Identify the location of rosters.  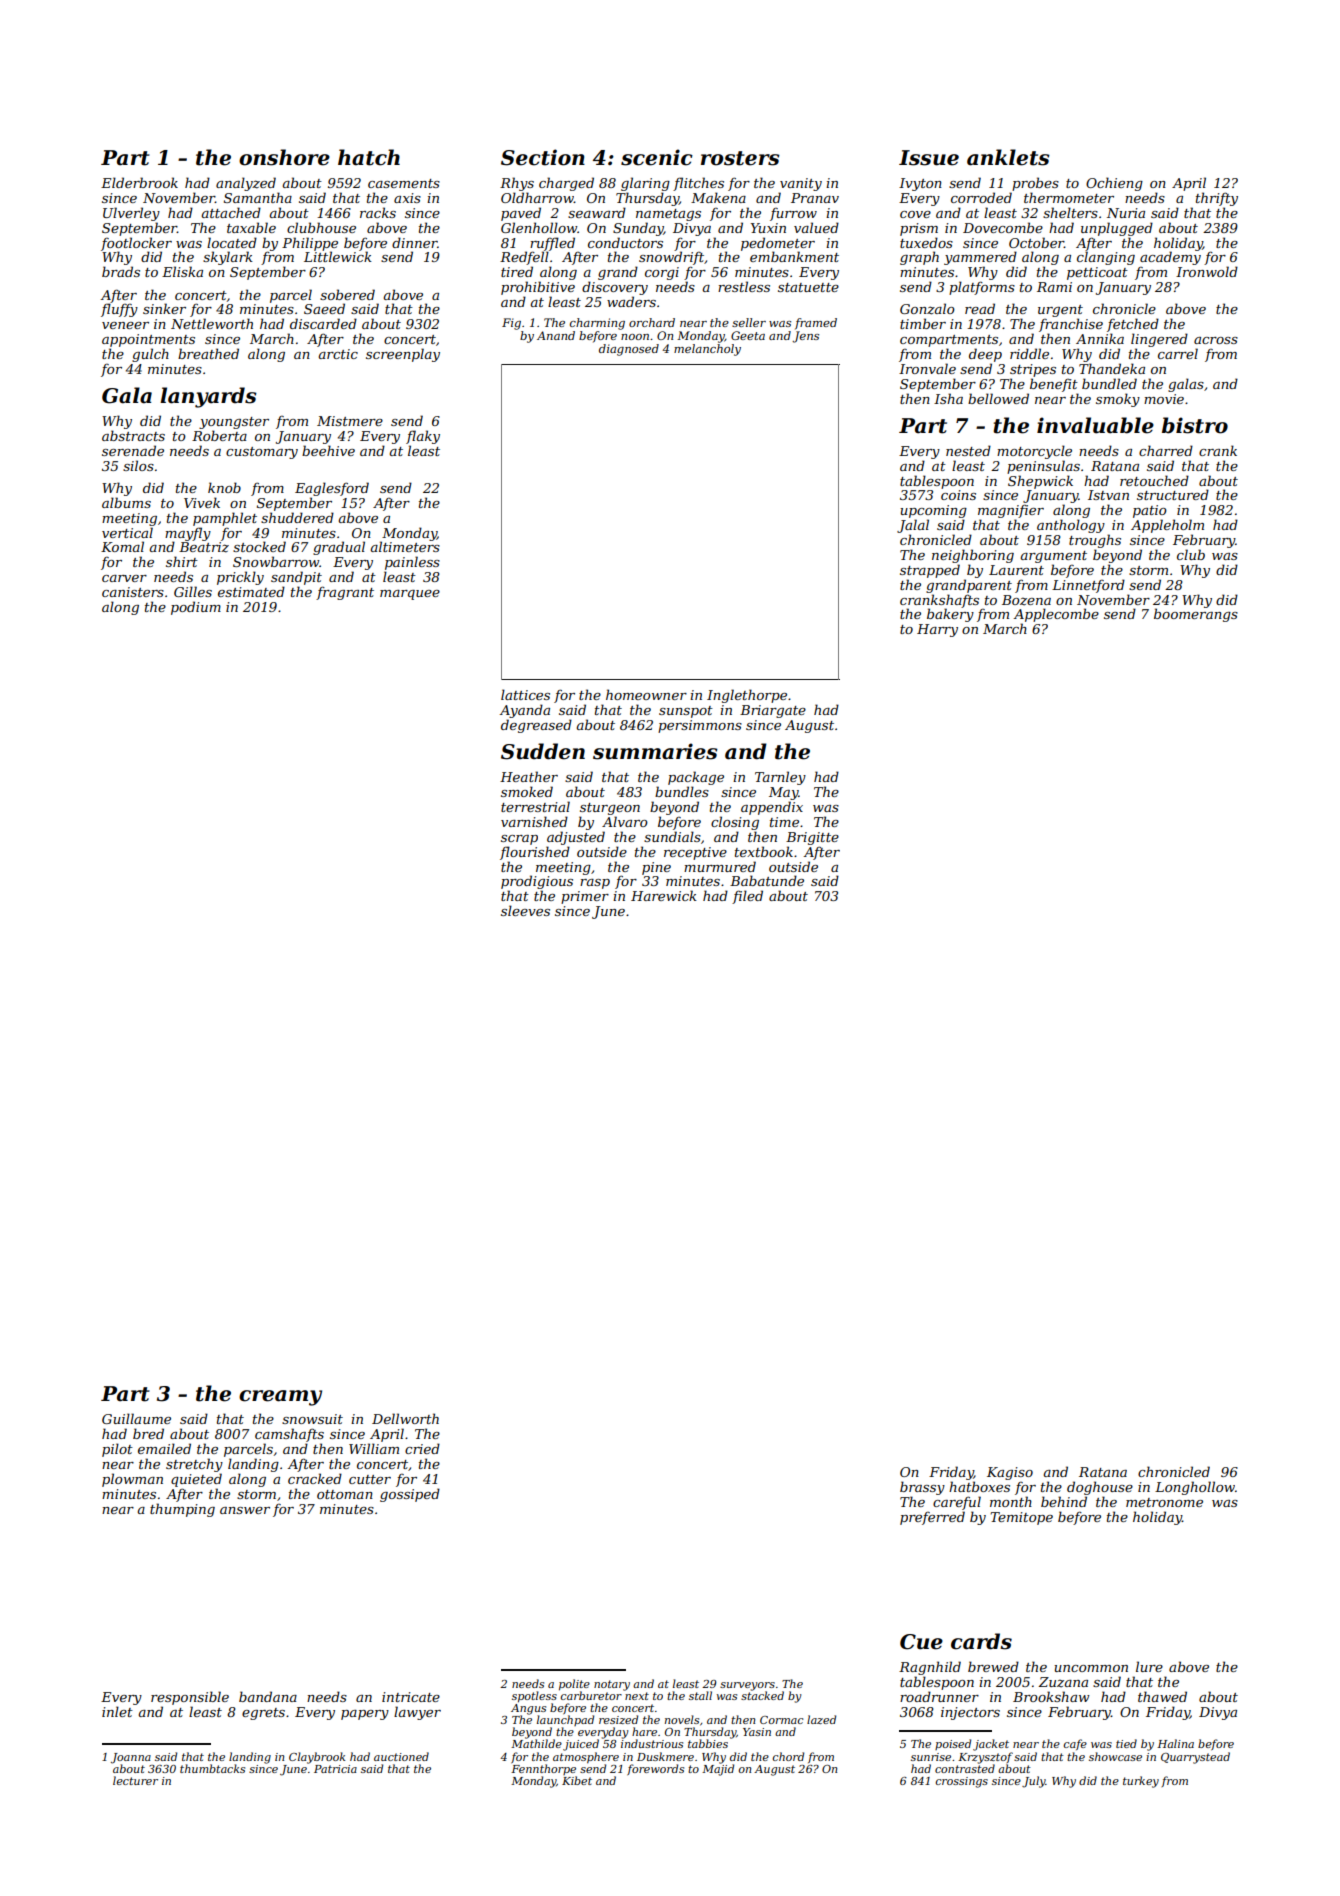
(740, 158).
